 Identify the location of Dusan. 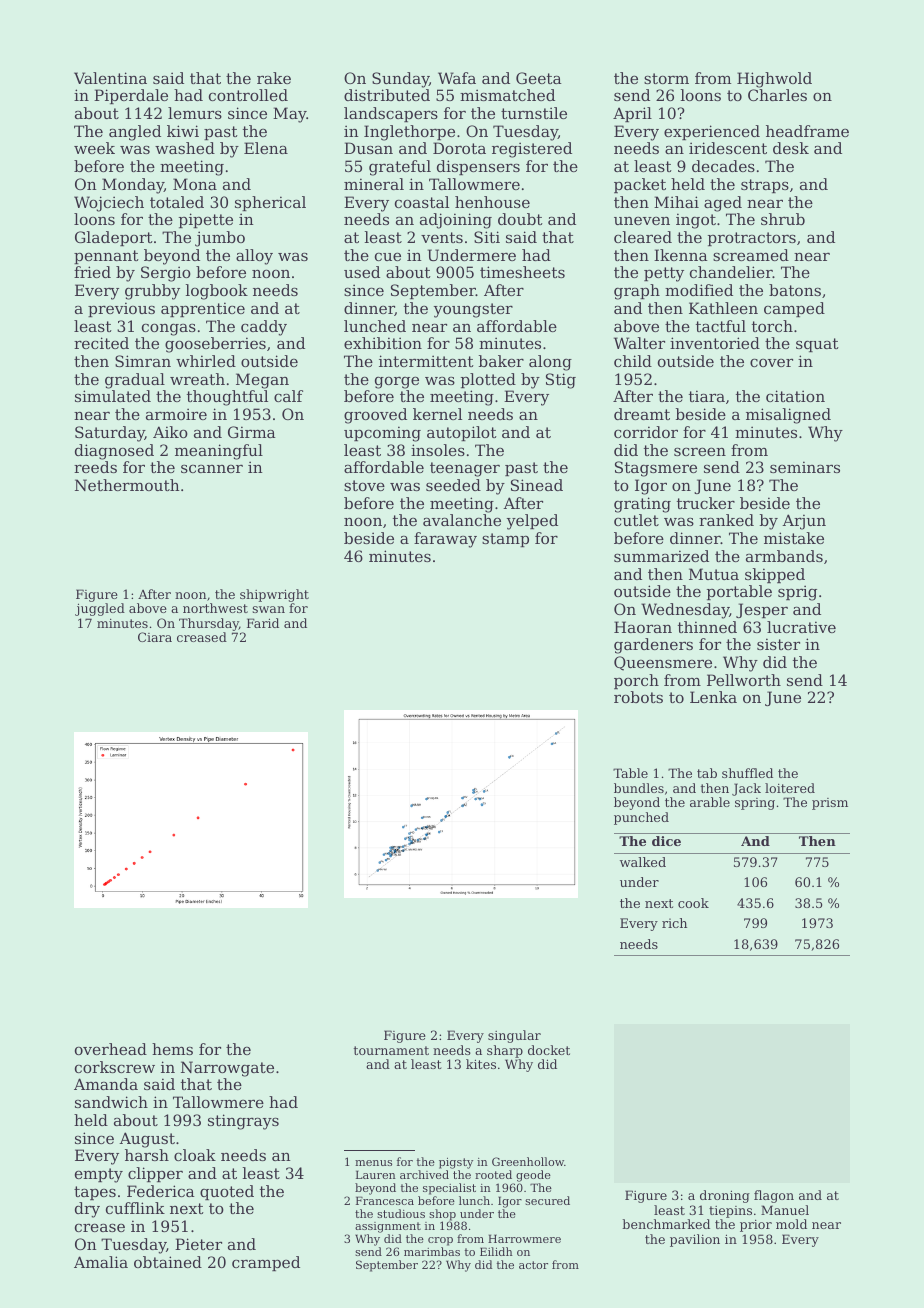
(368, 148).
